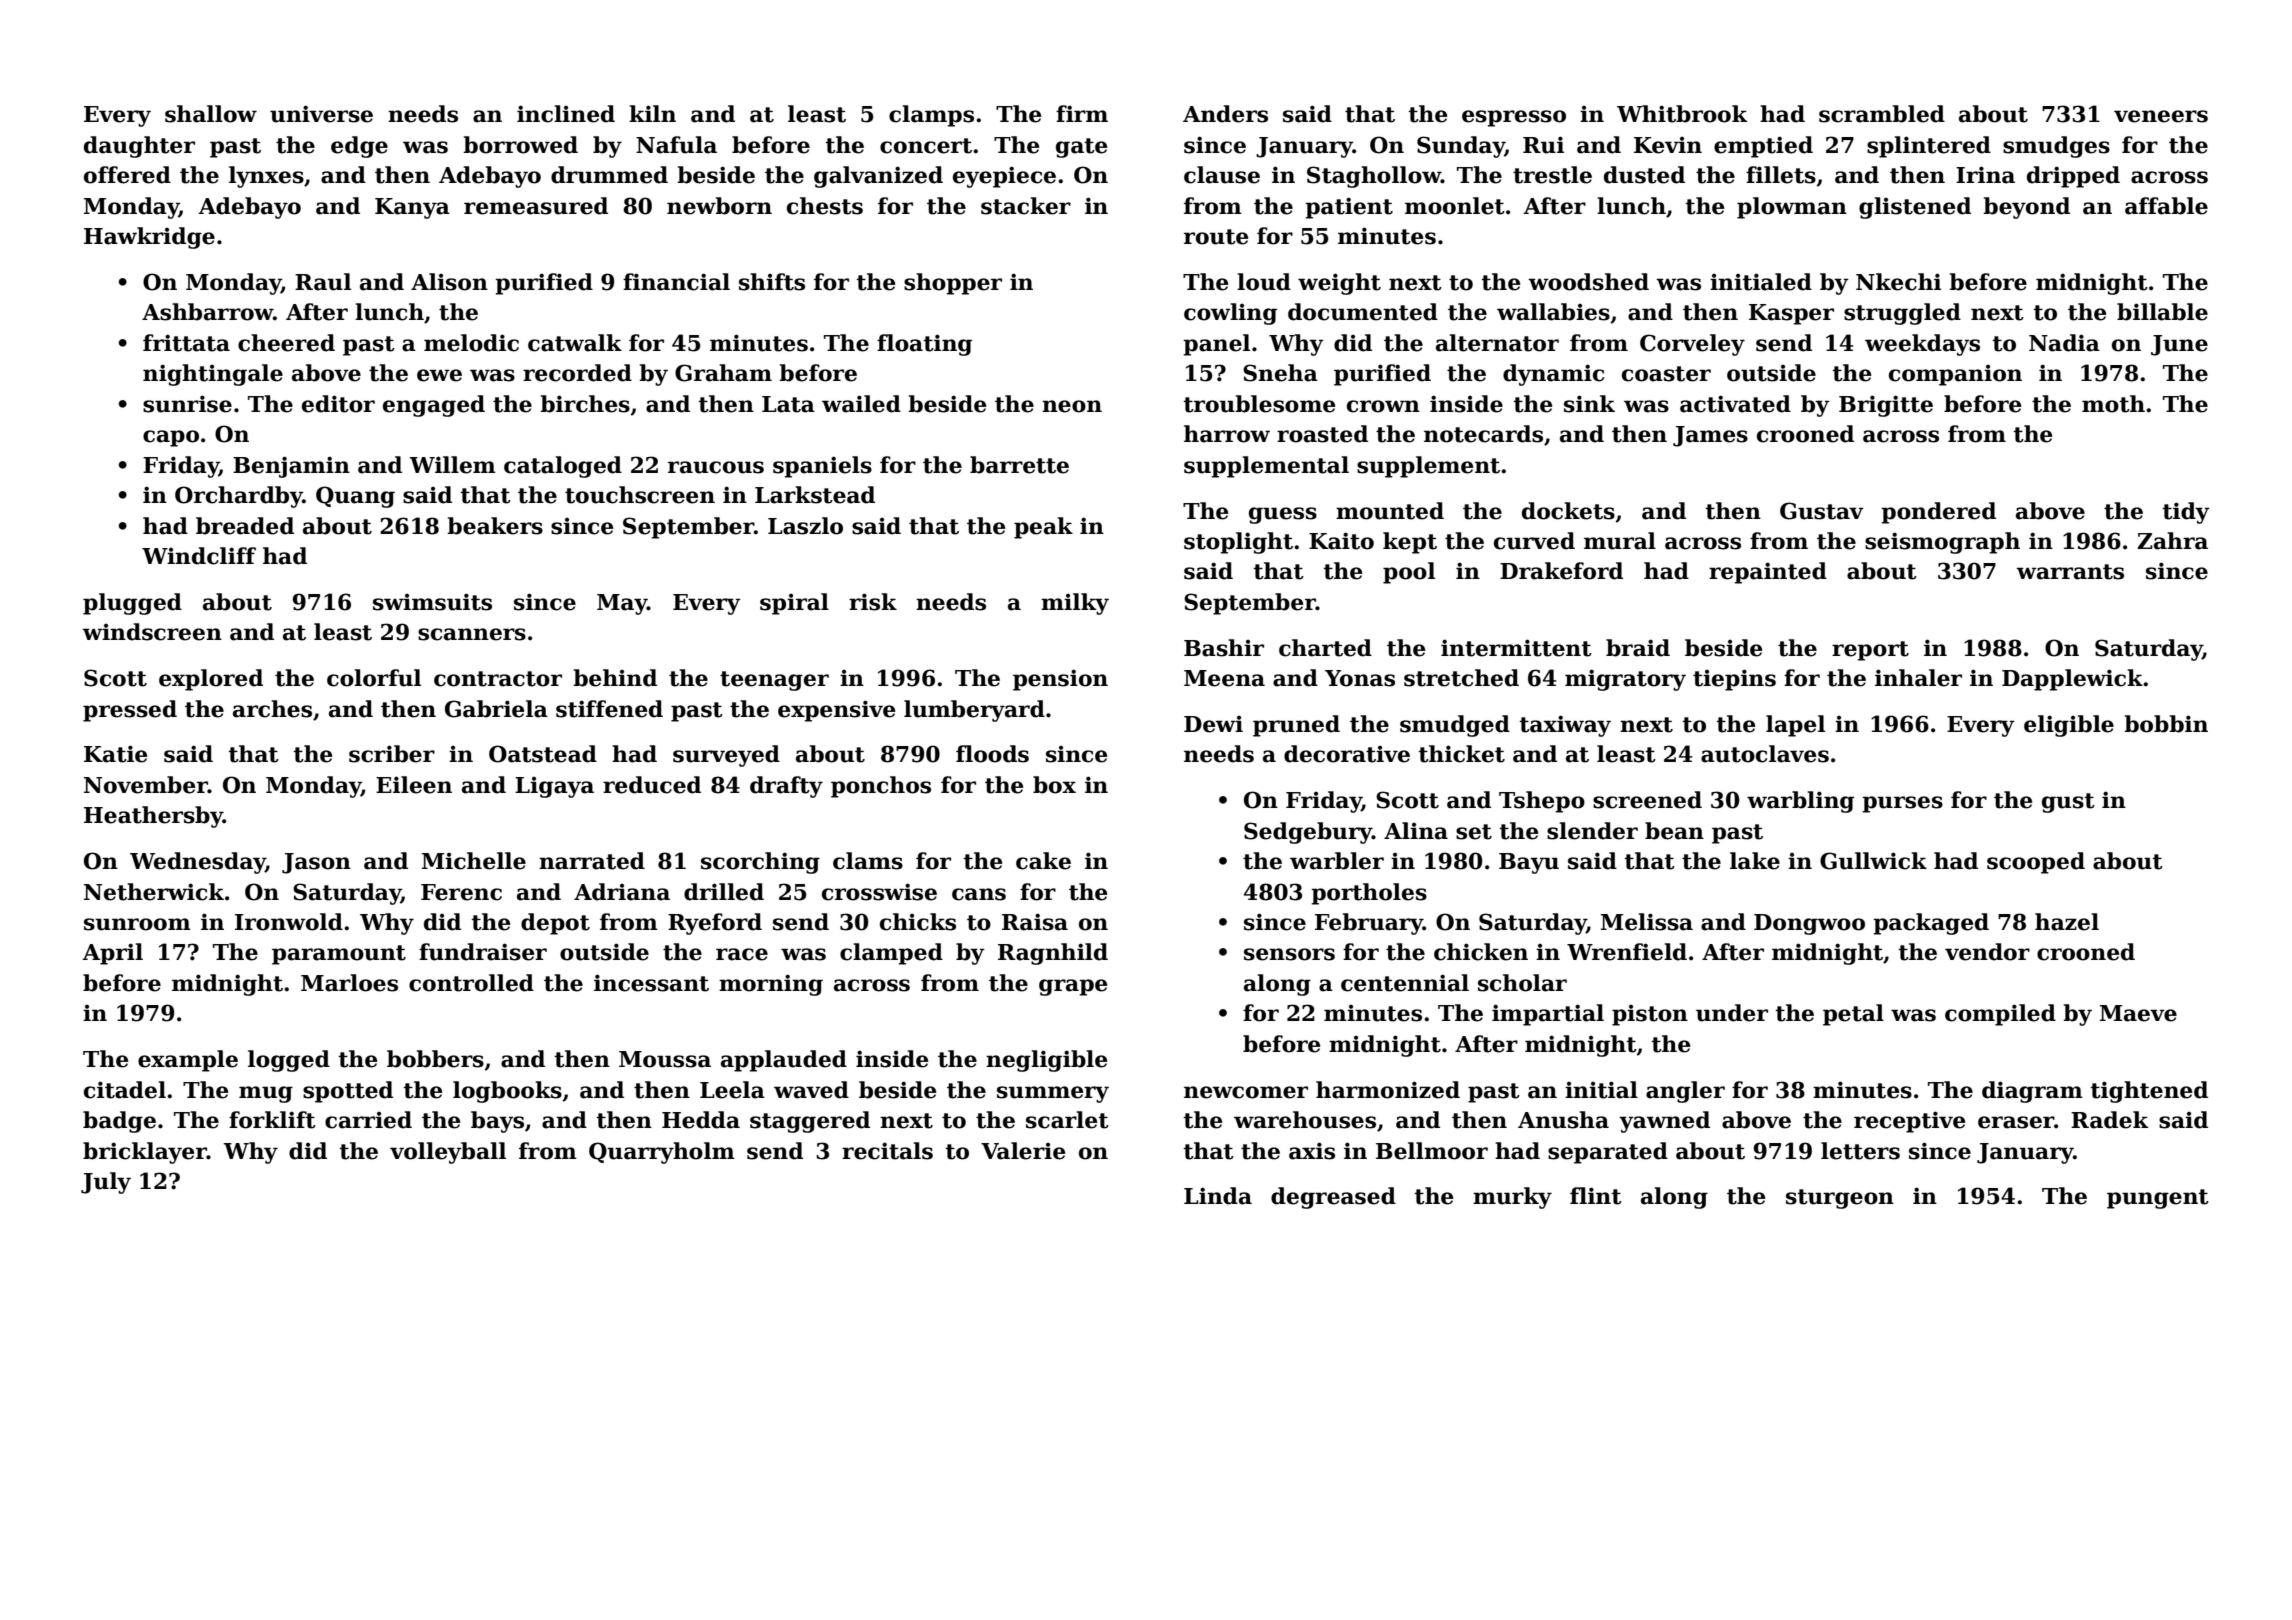 The height and width of the screenshot is (1620, 2292). I want to click on bobbin, so click(2166, 724).
